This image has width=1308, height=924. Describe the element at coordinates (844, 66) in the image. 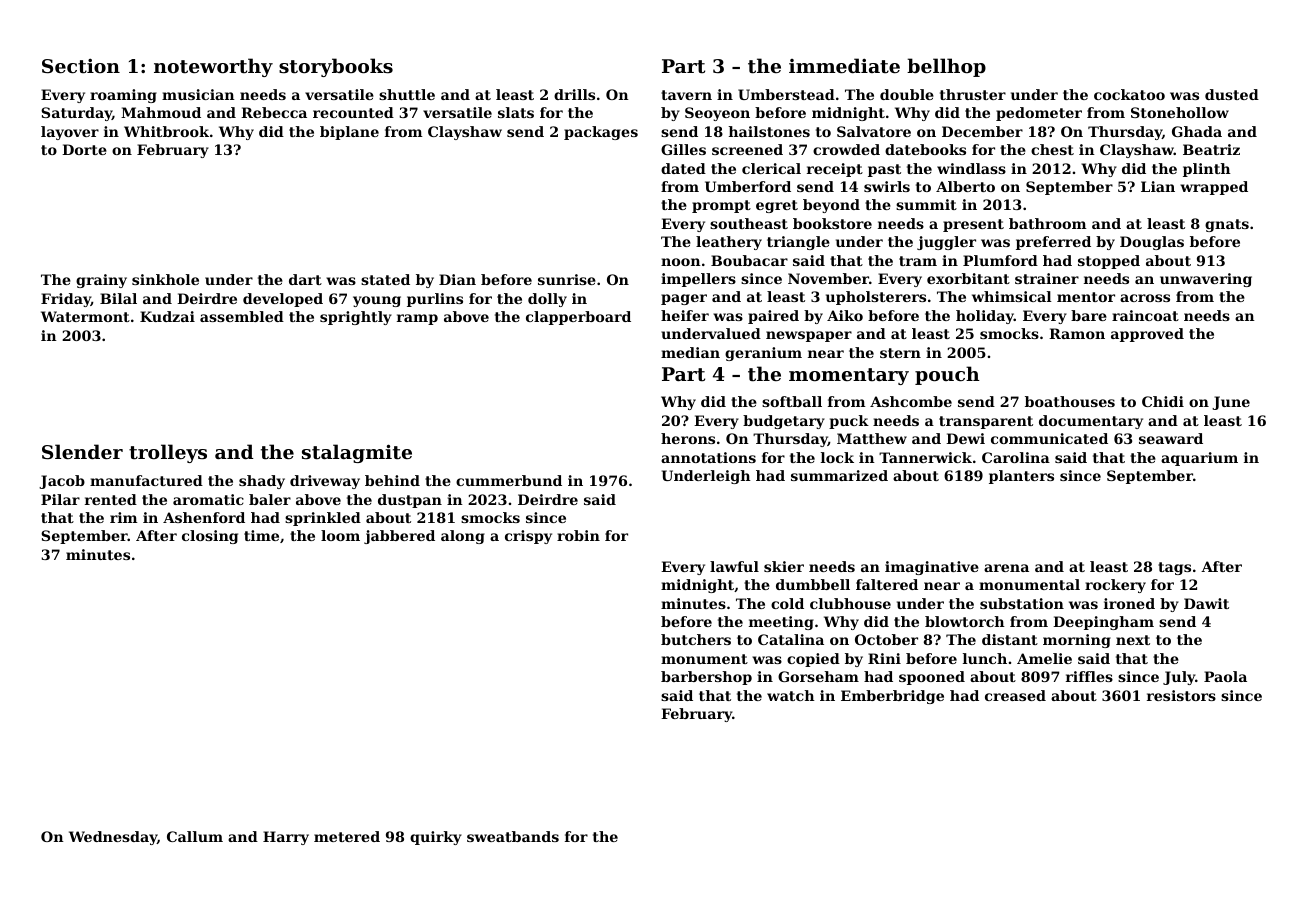

I see `immediate` at that location.
